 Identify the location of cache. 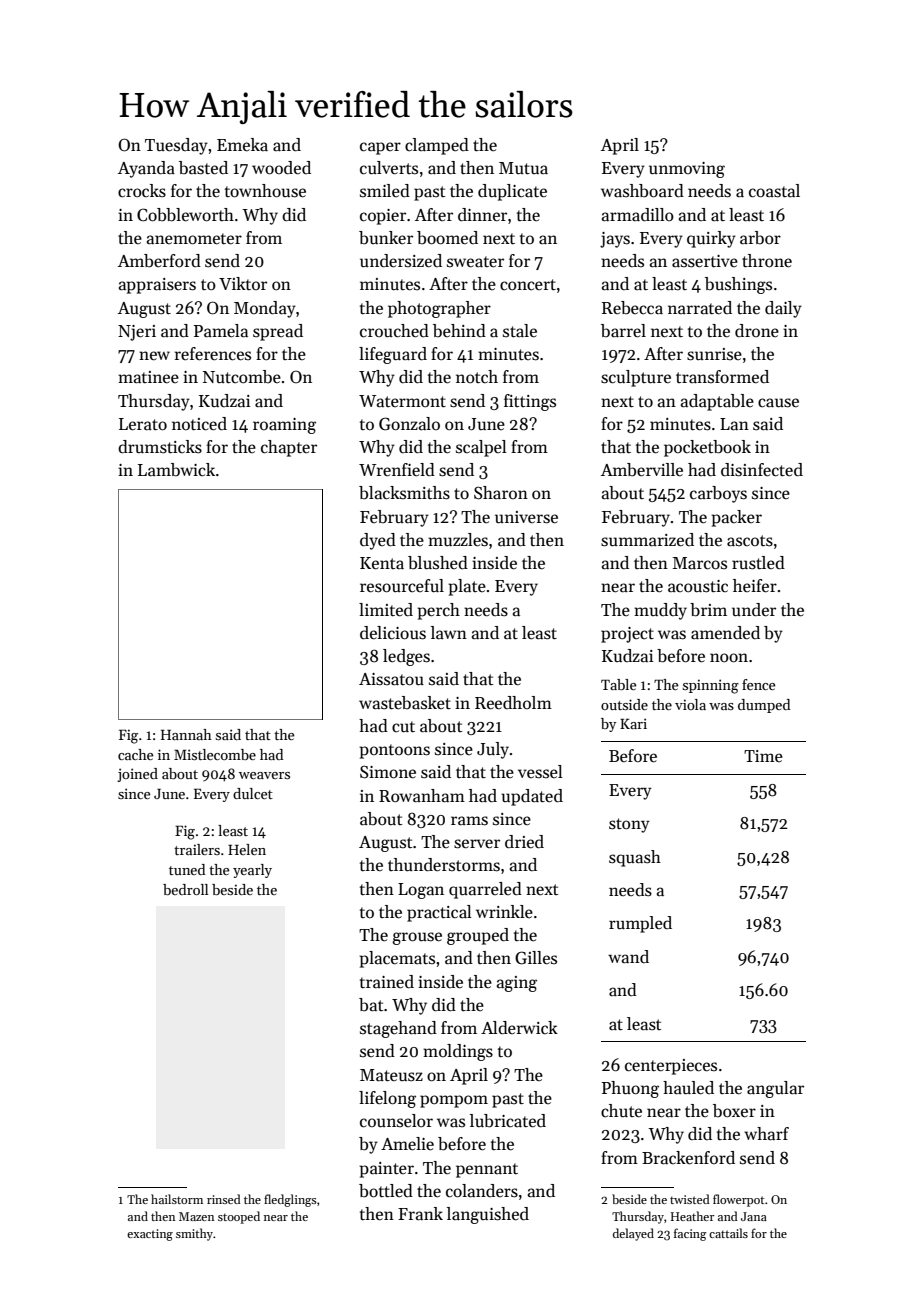
(135, 754).
